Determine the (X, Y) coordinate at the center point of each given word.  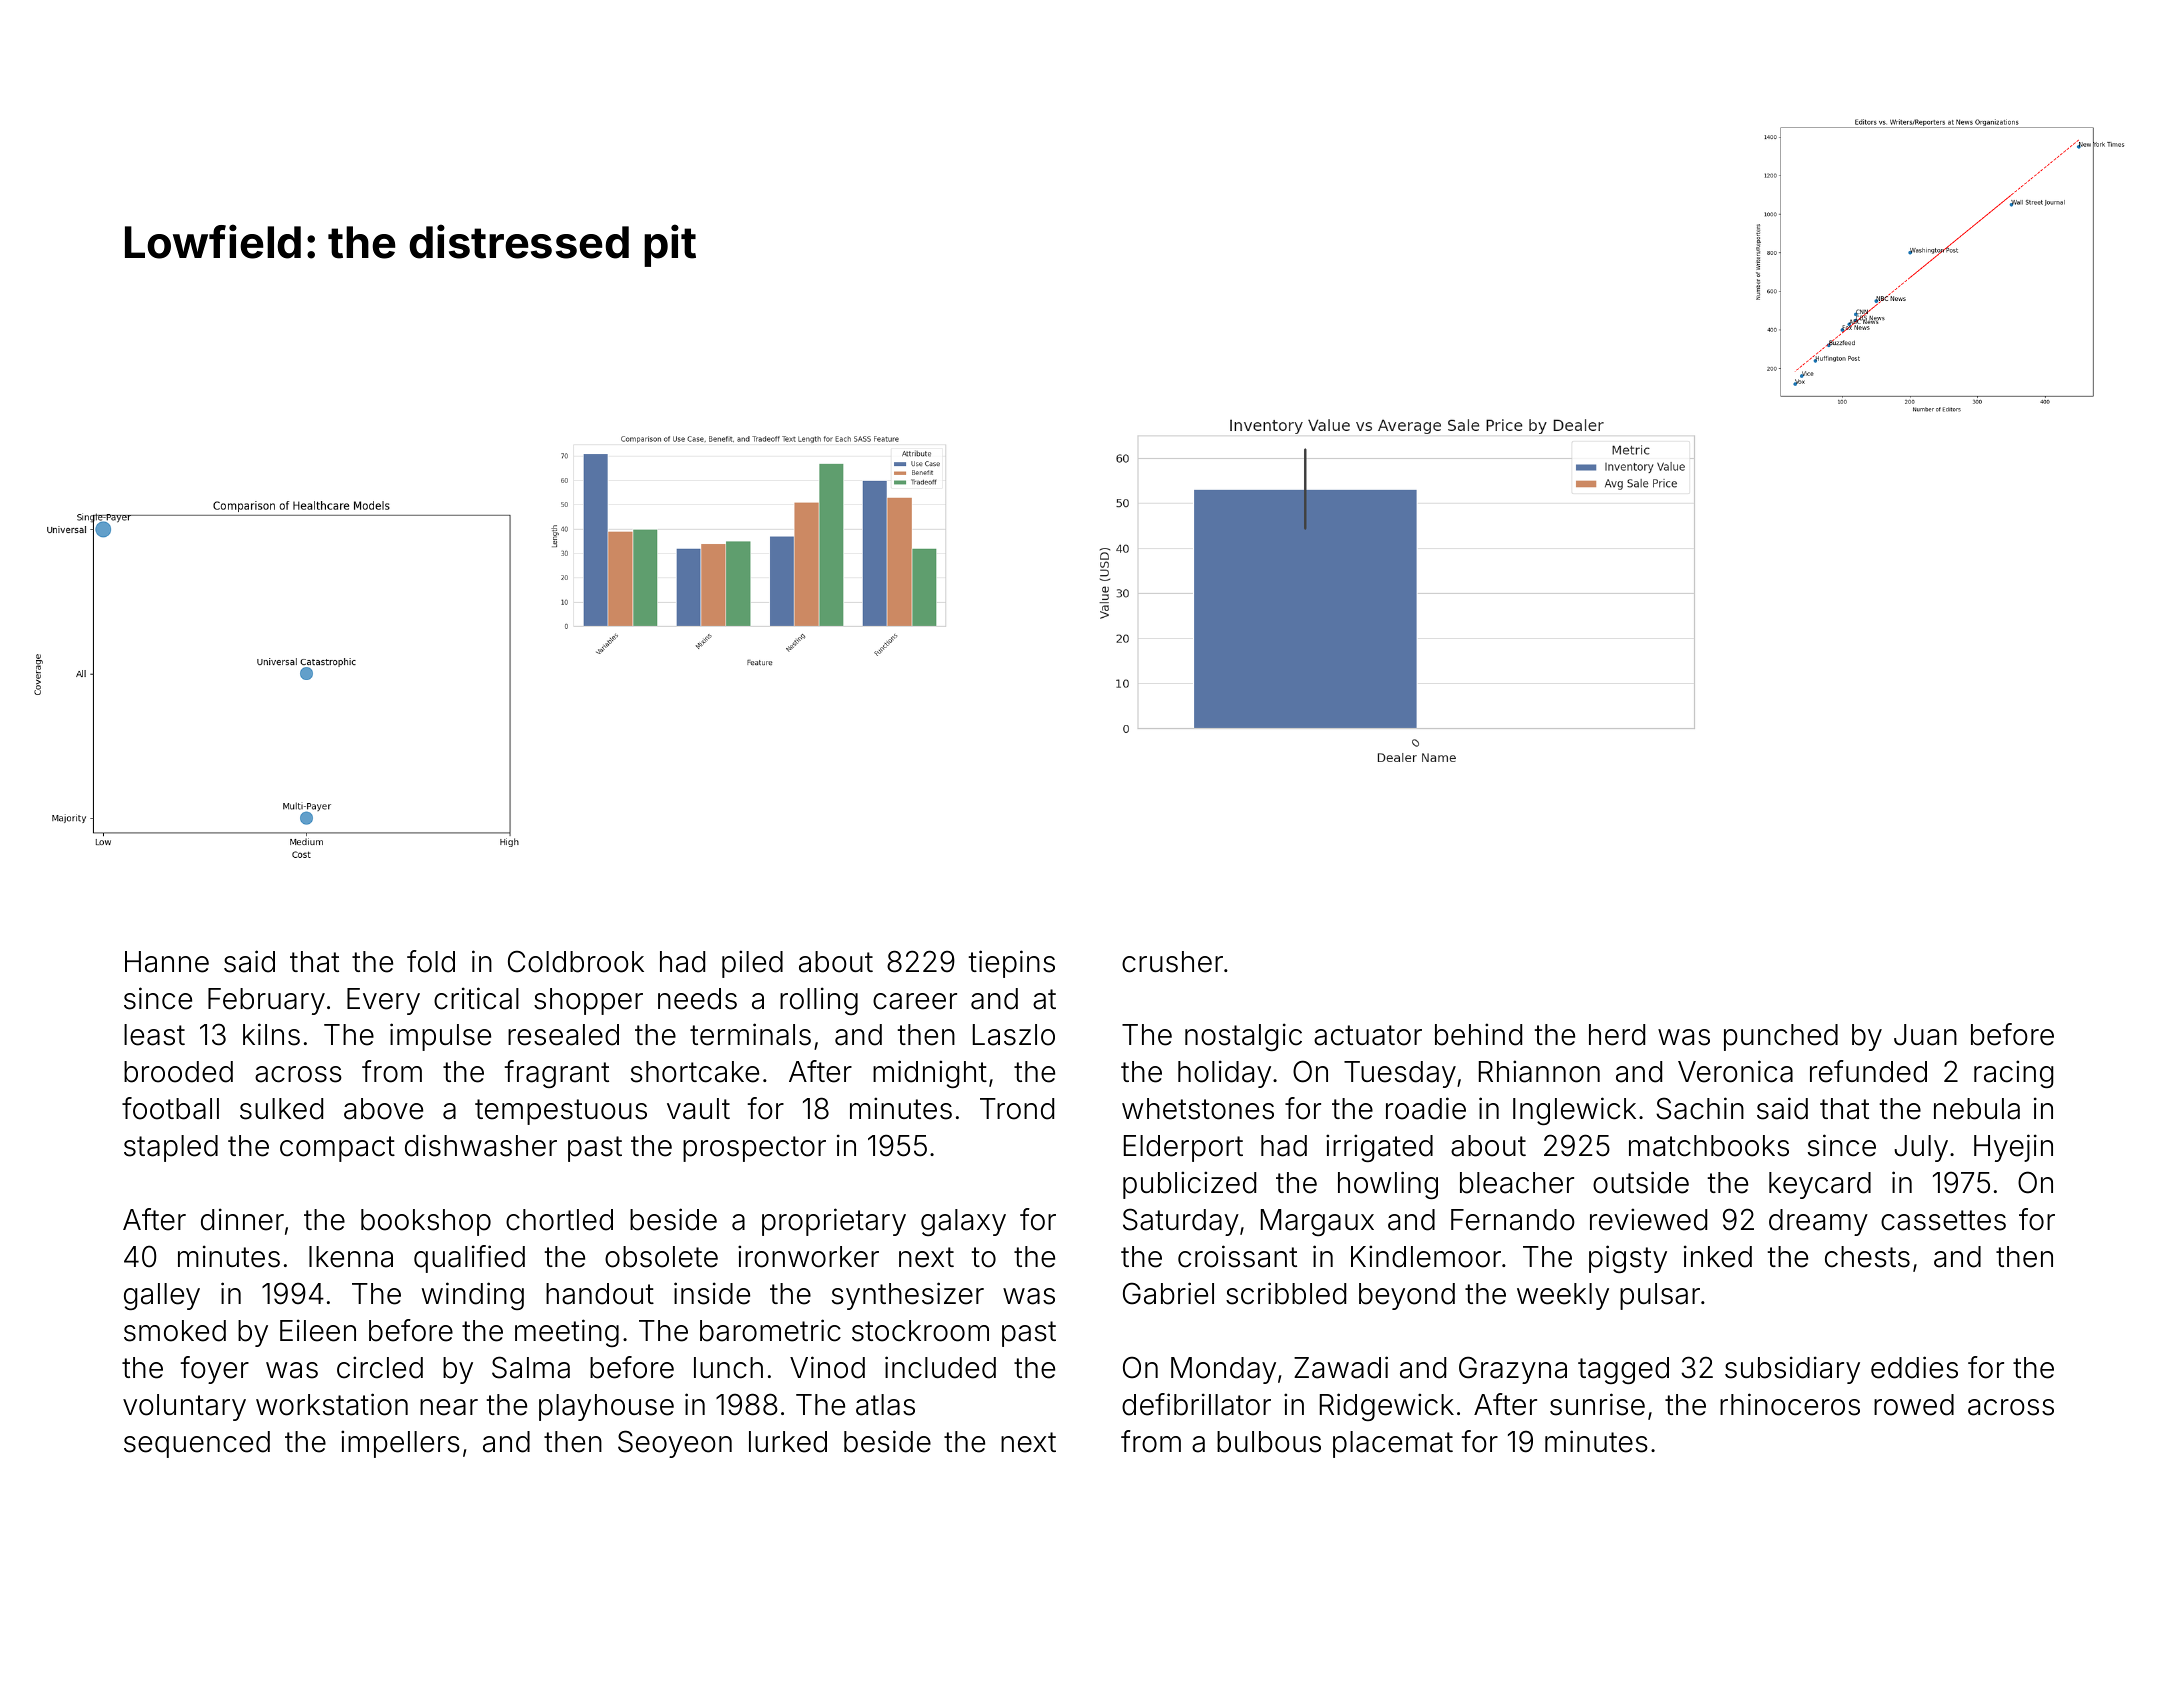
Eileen (318, 1330)
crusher (1172, 962)
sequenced (197, 1444)
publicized (1189, 1185)
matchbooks (1709, 1146)
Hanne (167, 962)
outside (1641, 1182)
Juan (1925, 1035)
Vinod (827, 1367)
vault (698, 1109)
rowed (1914, 1405)
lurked (788, 1442)
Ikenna (351, 1257)
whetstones (1198, 1109)
